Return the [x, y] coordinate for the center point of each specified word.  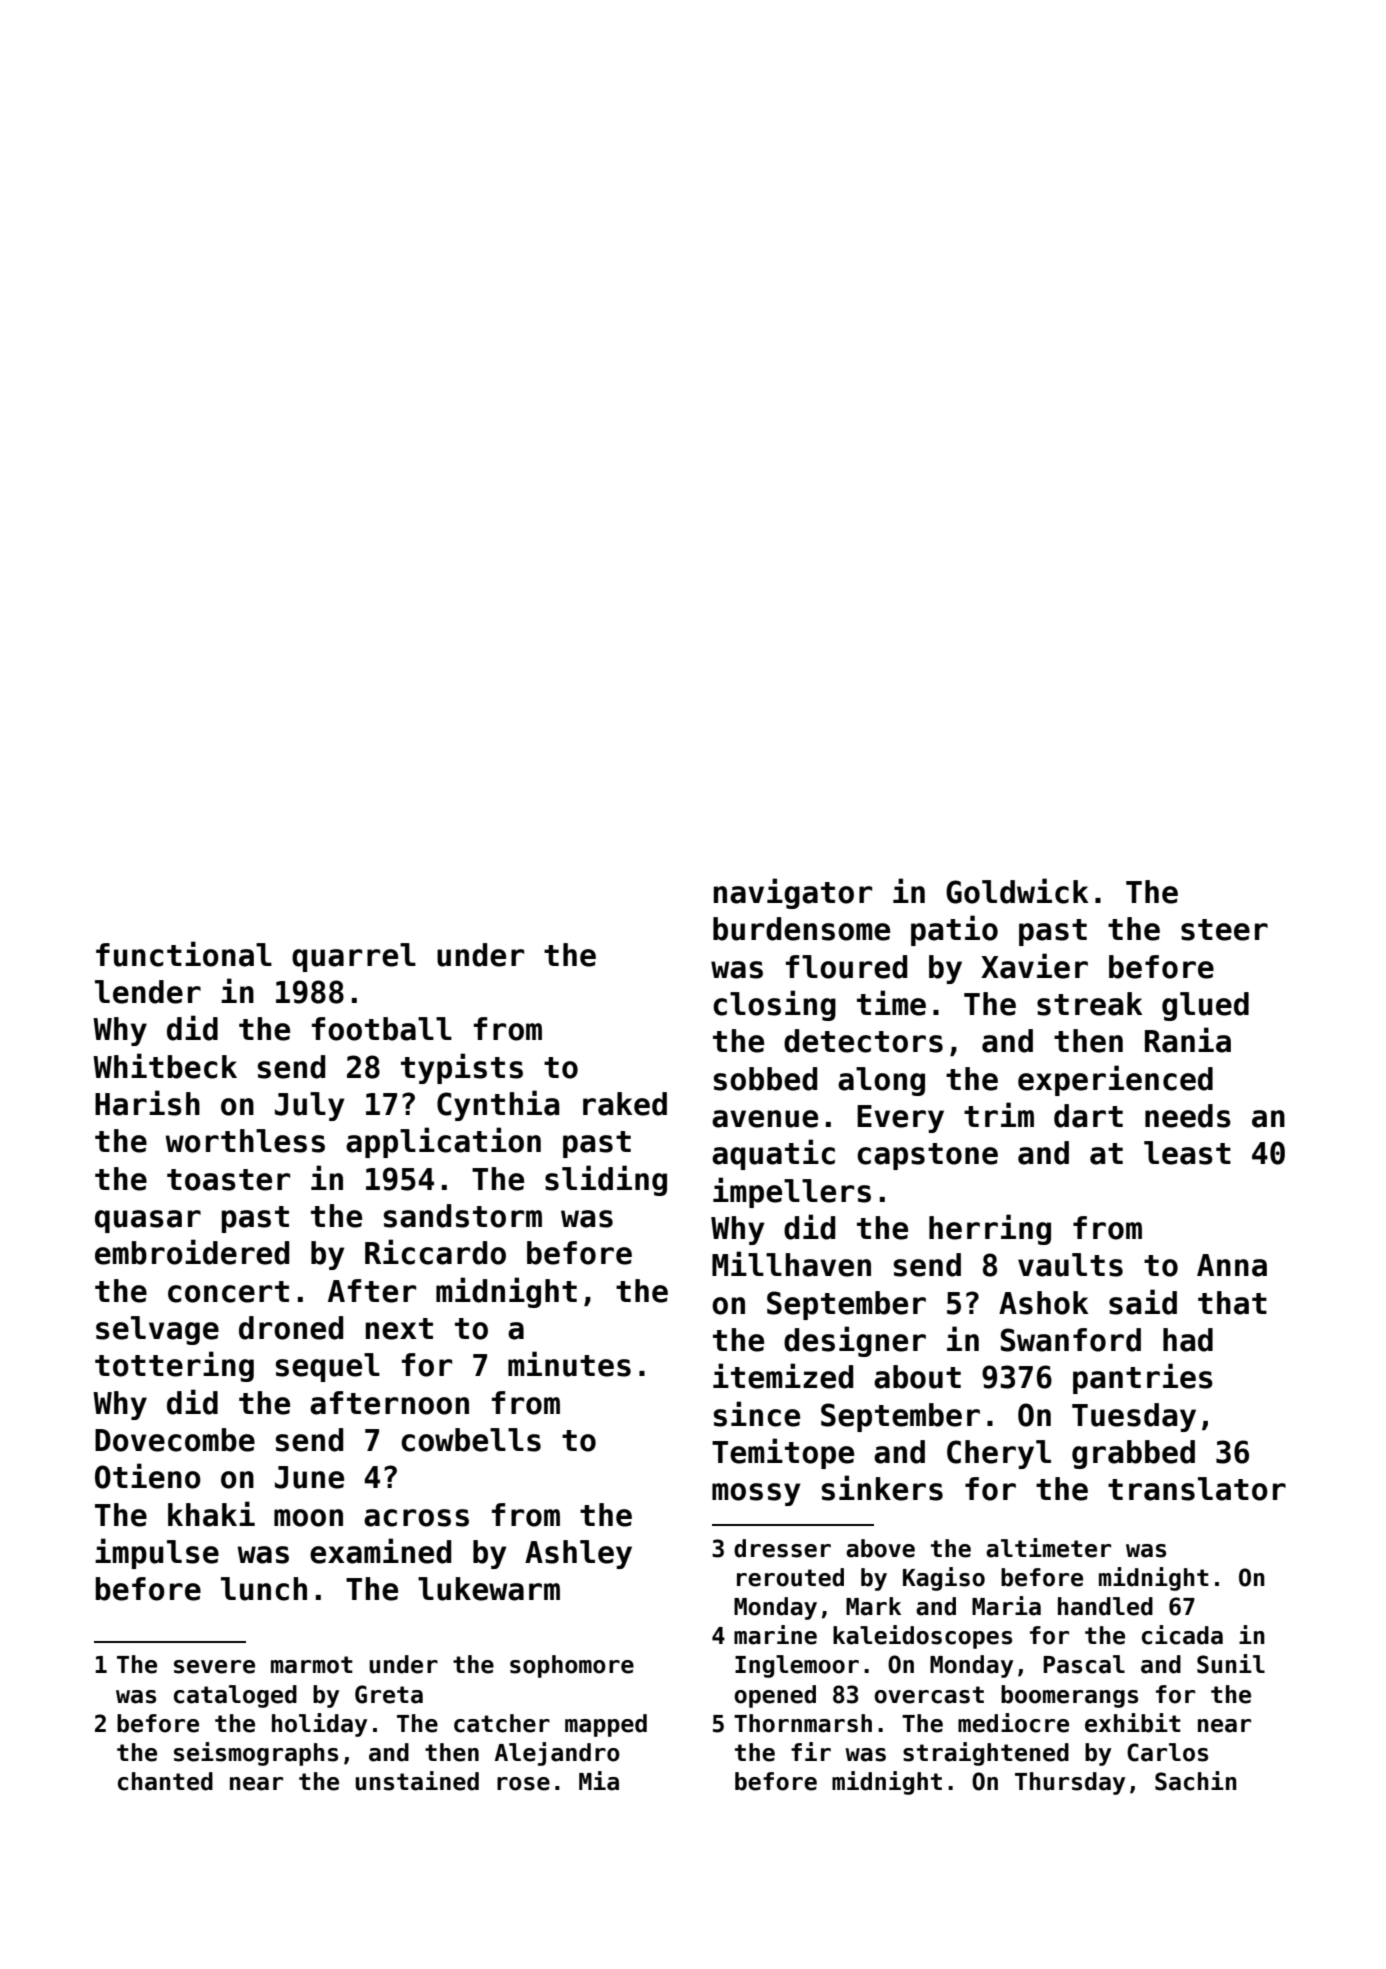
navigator [792, 893]
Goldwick [1017, 891]
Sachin [1196, 1781]
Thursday [1070, 1783]
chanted [165, 1781]
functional [184, 954]
